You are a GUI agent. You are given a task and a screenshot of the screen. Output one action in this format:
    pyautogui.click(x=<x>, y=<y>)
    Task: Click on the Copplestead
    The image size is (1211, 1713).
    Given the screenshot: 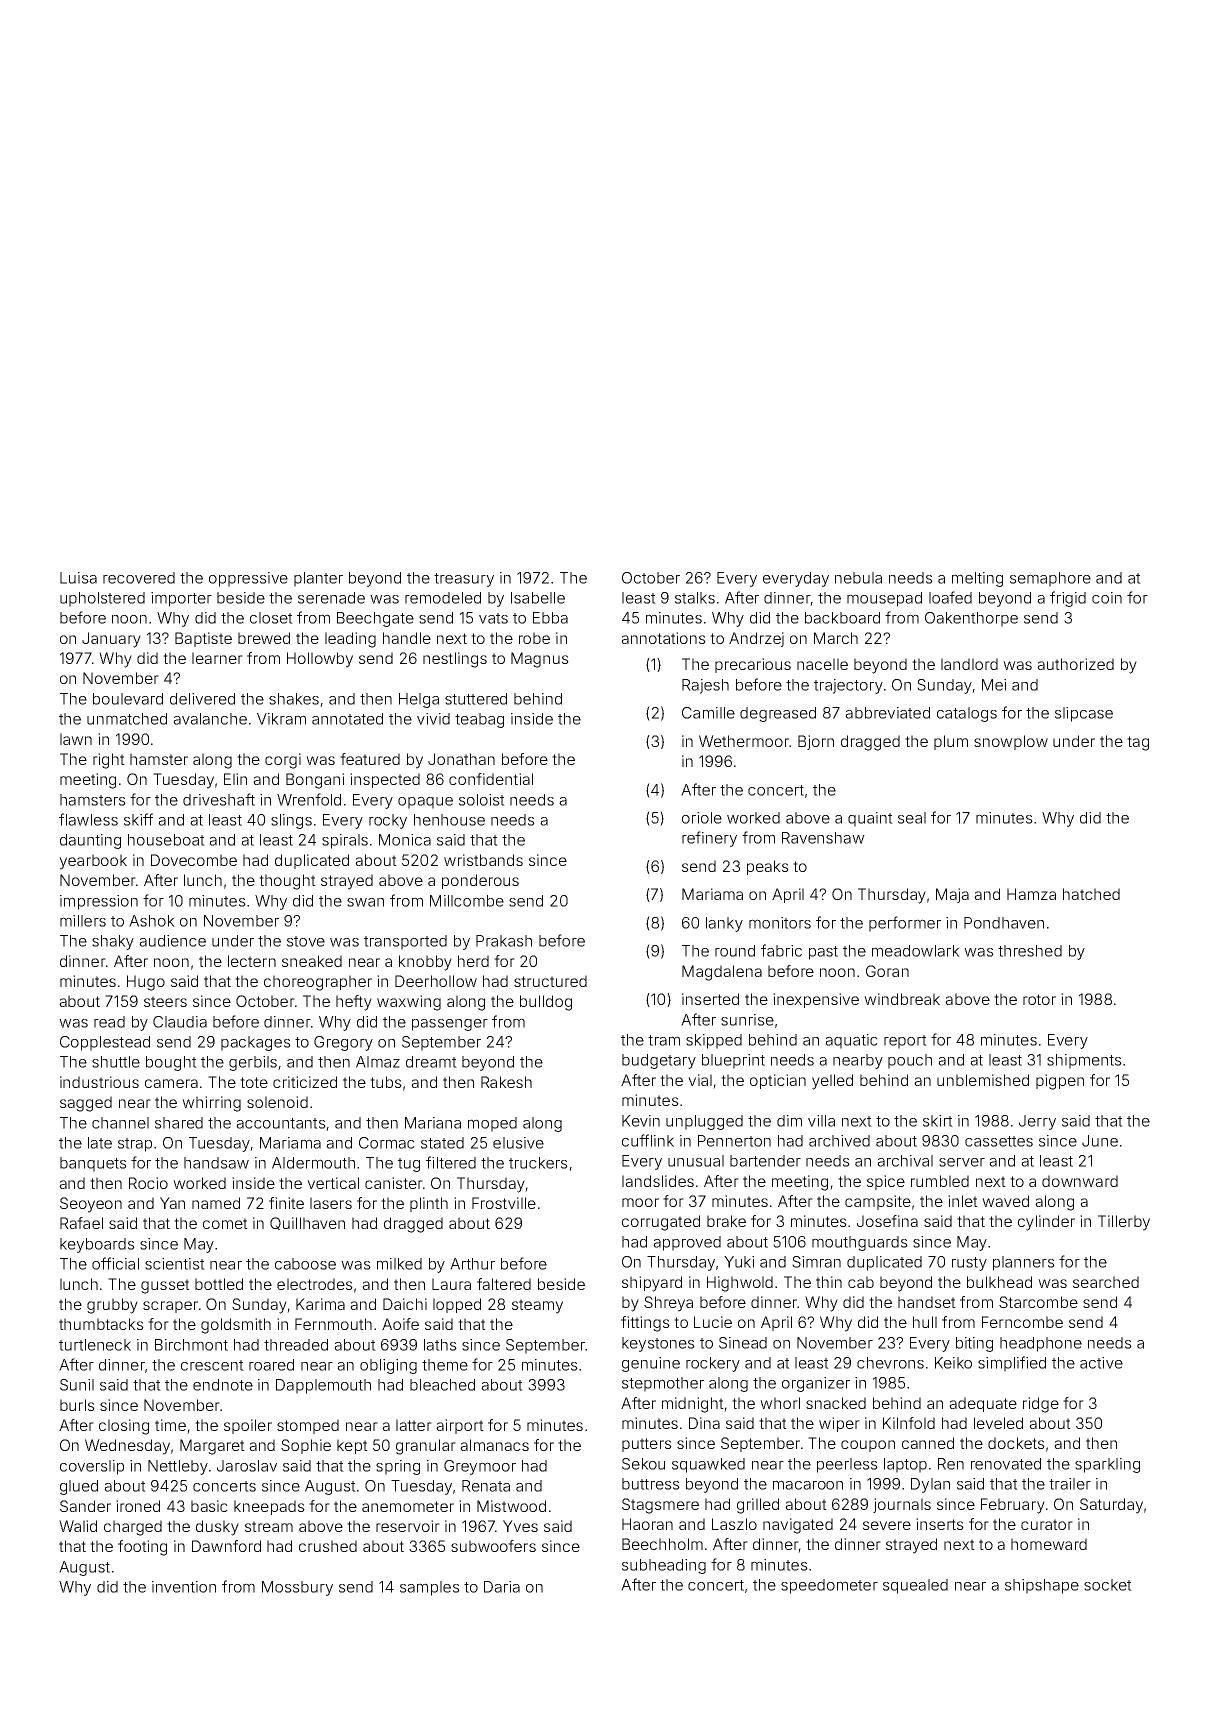 What is the action you would take?
    pyautogui.click(x=105, y=1043)
